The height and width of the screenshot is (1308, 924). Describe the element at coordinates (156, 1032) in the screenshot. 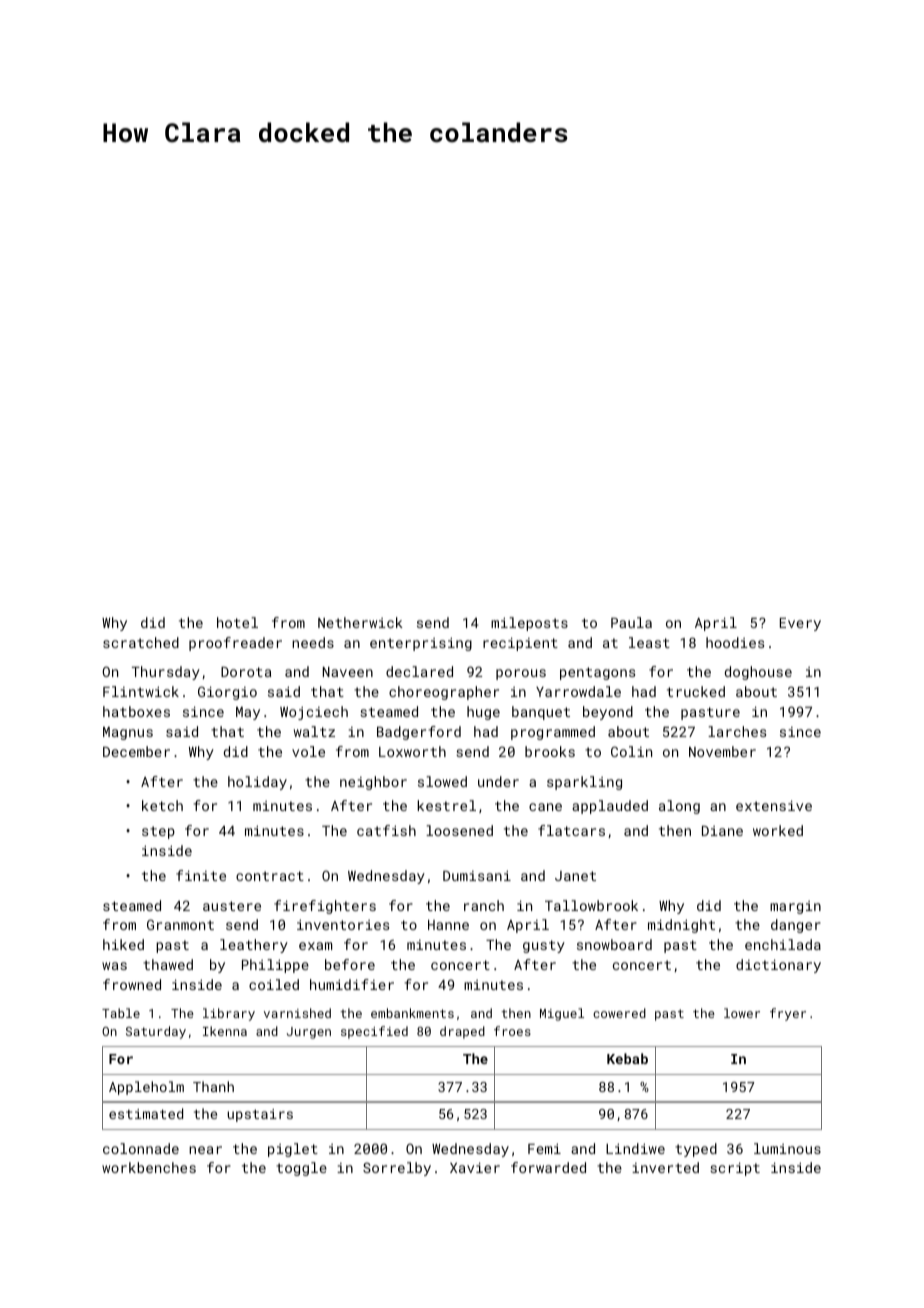

I see `Saturday` at that location.
